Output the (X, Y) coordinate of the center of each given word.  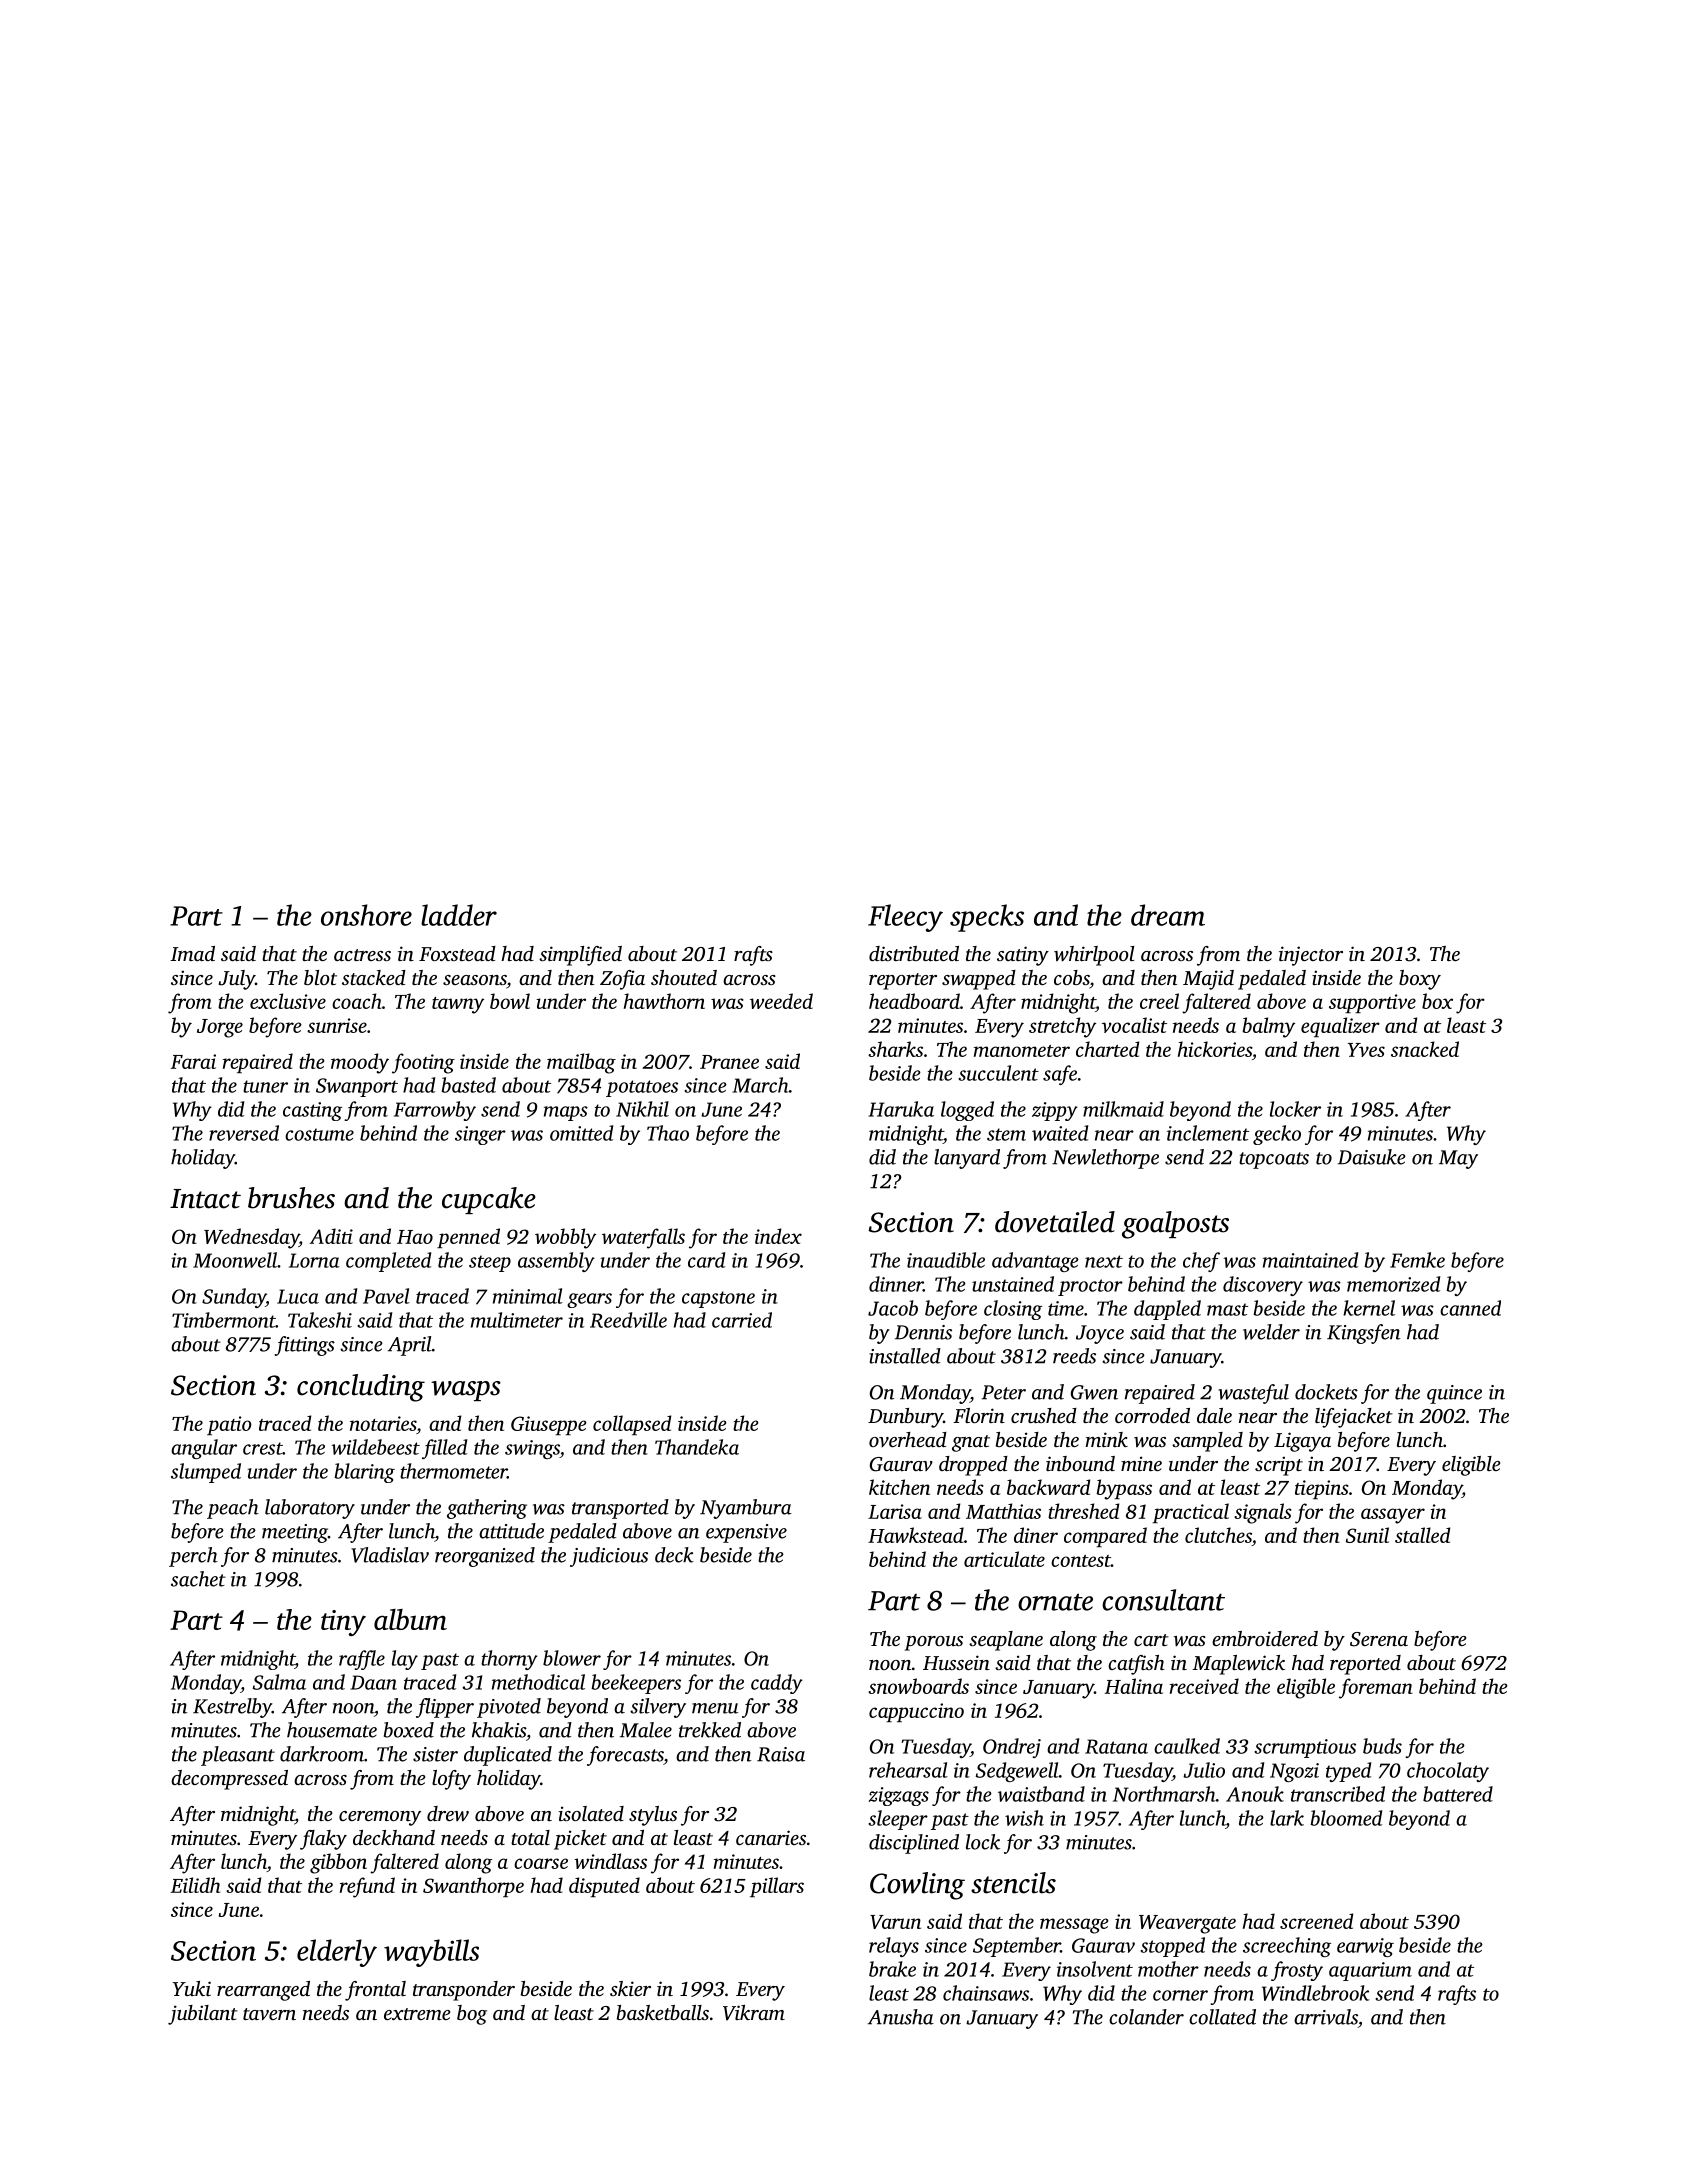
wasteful (1253, 1394)
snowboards (918, 1686)
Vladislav (390, 1555)
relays (894, 1947)
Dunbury (905, 1418)
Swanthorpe (473, 1887)
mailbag (581, 1063)
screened (1316, 1921)
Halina (1134, 1686)
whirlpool (1094, 956)
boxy (1420, 980)
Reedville (628, 1320)
